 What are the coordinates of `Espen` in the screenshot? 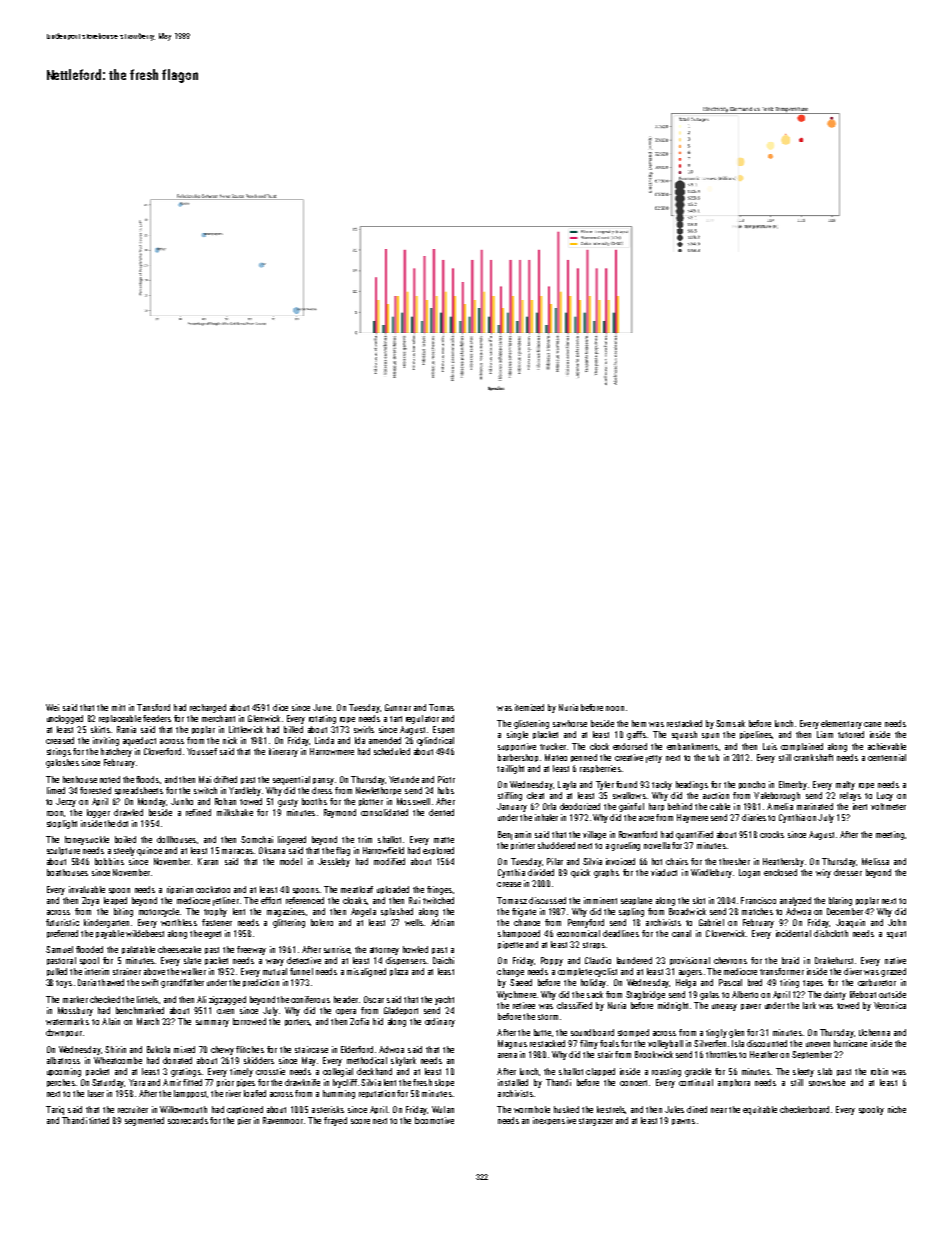 It's located at (443, 730).
